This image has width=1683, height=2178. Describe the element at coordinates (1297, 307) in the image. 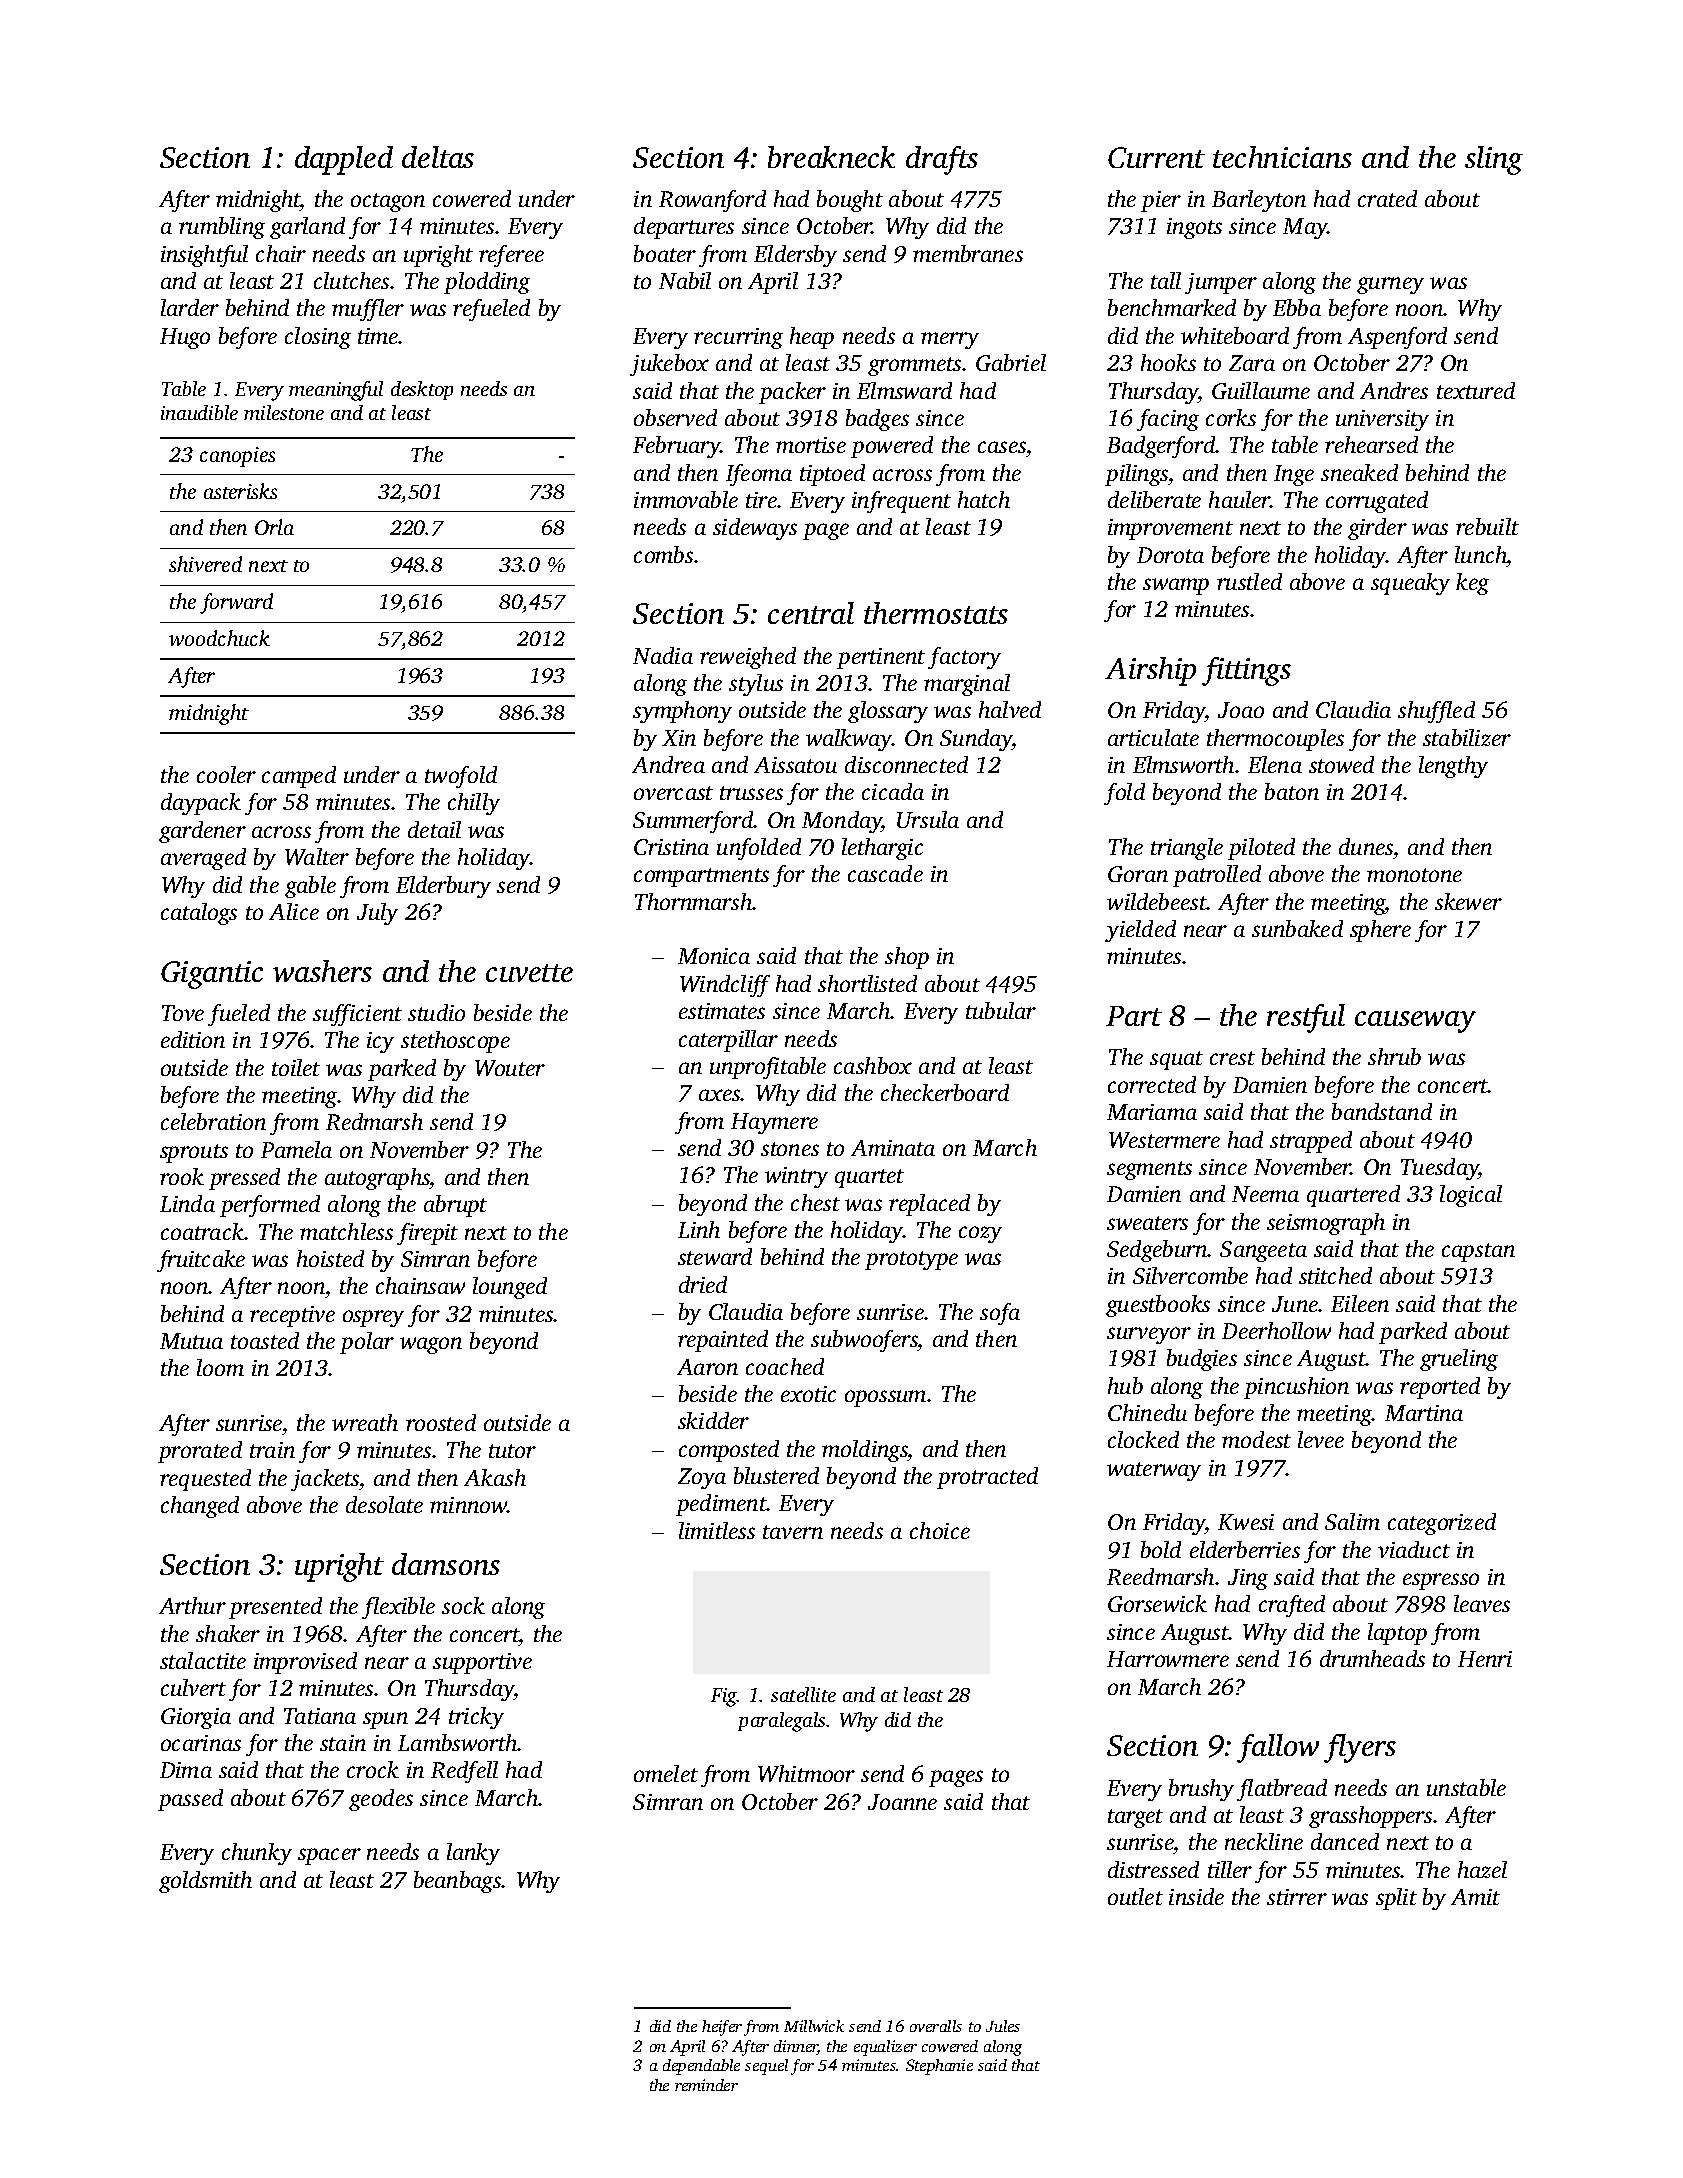

I see `Ebba` at that location.
